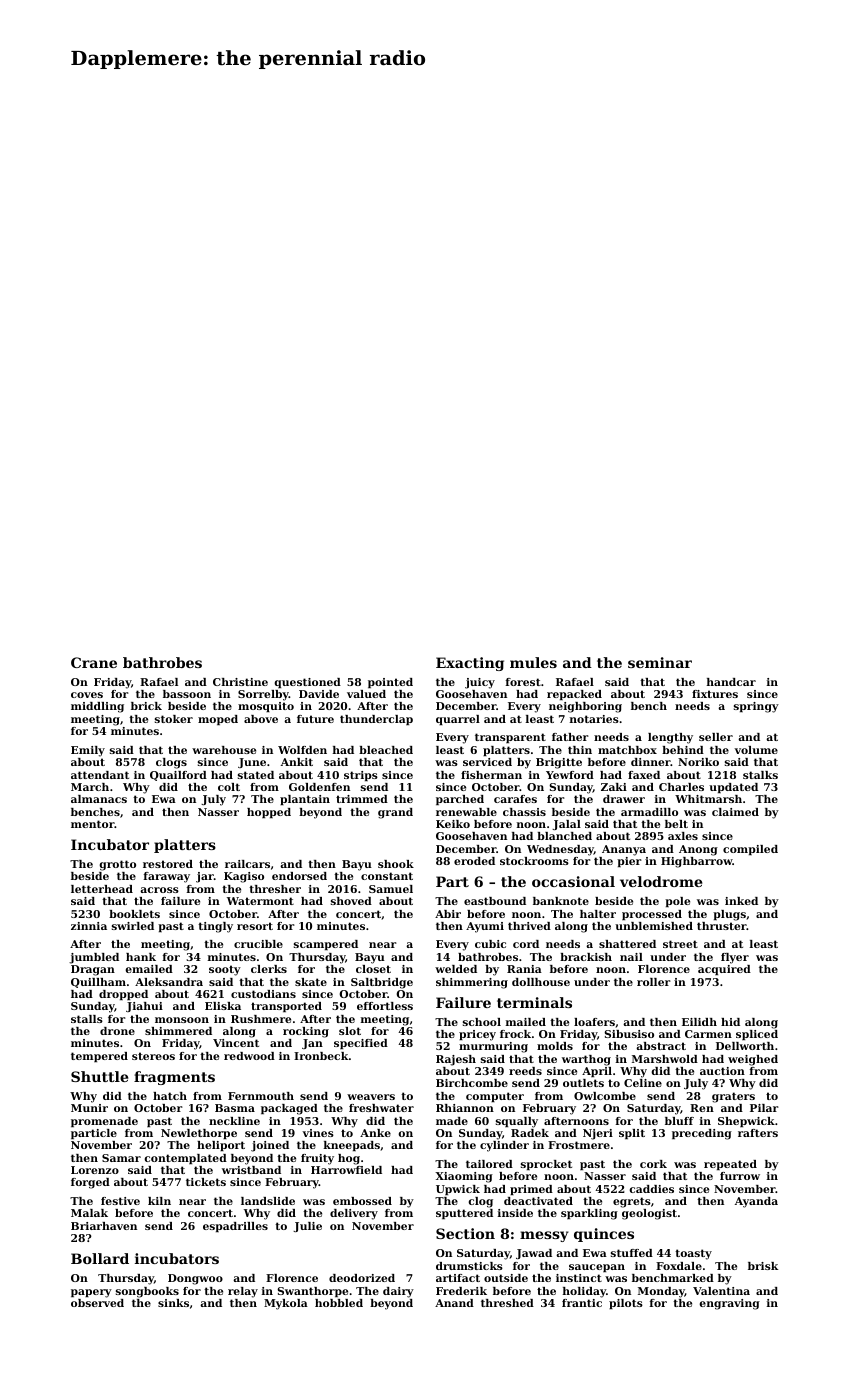 Image resolution: width=849 pixels, height=1400 pixels. Describe the element at coordinates (236, 1043) in the page. I see `Vincent` at that location.
